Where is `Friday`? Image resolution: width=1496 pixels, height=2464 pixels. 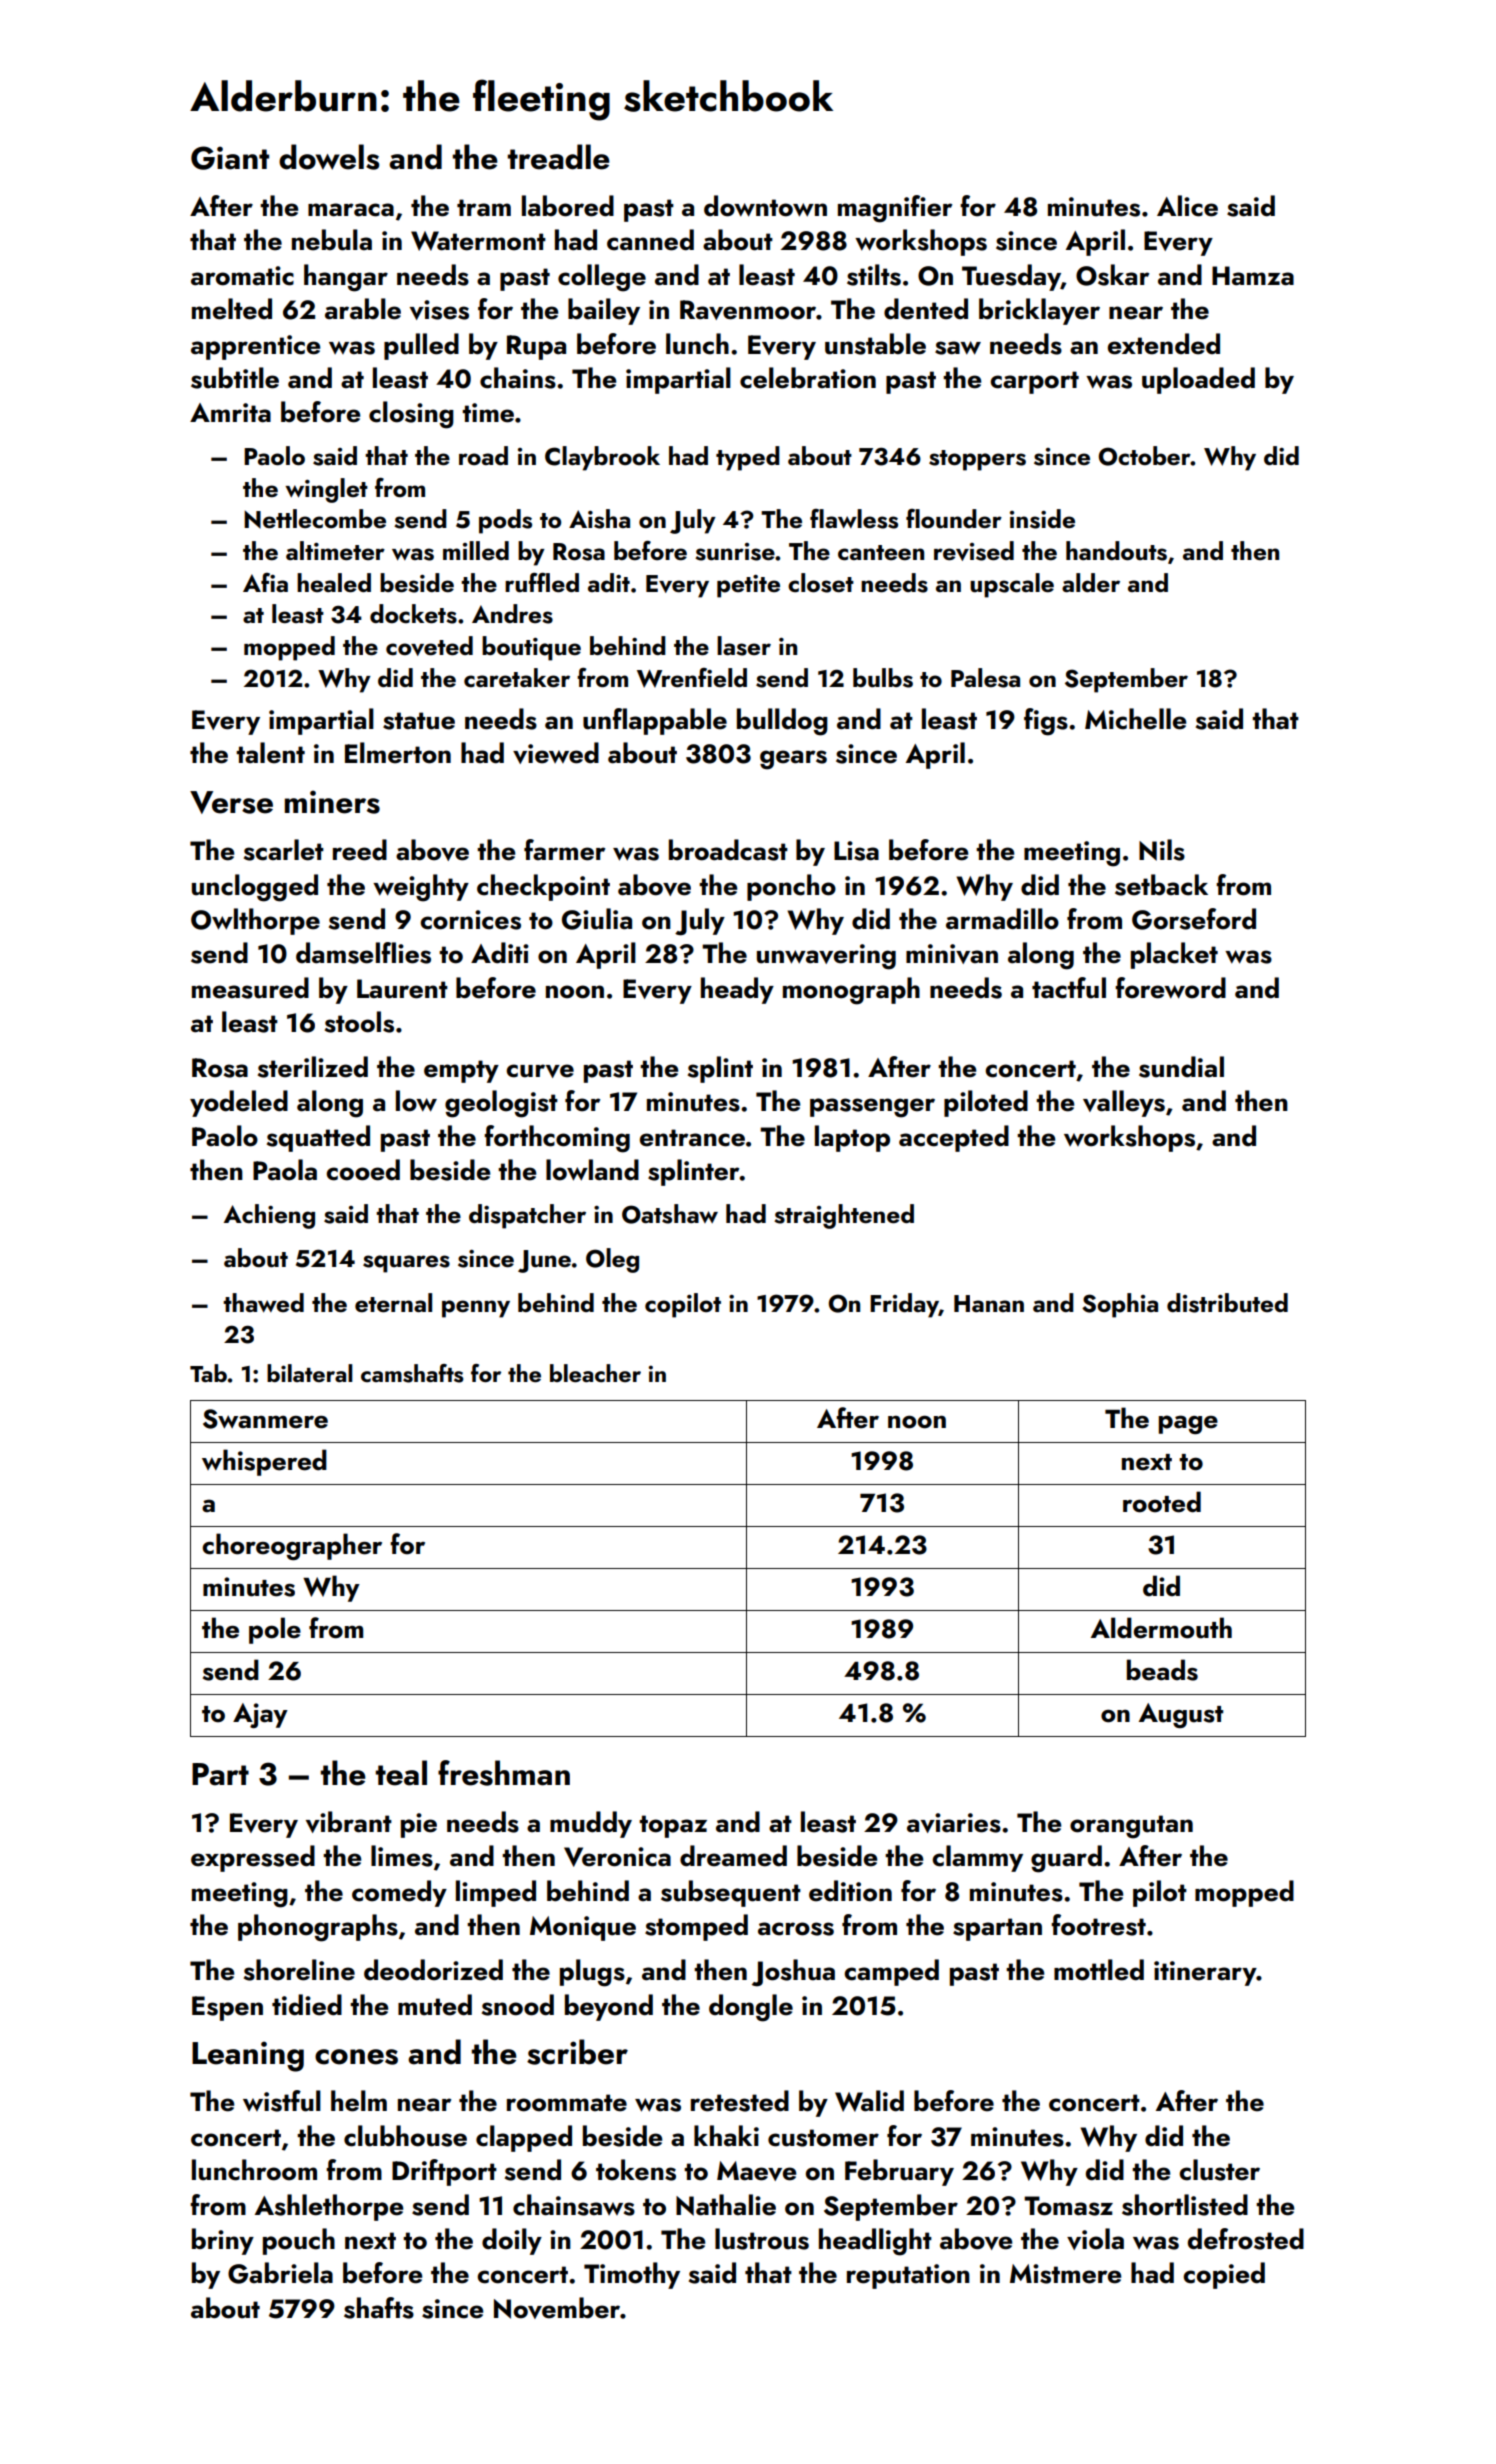
Friday is located at coordinates (904, 1305).
